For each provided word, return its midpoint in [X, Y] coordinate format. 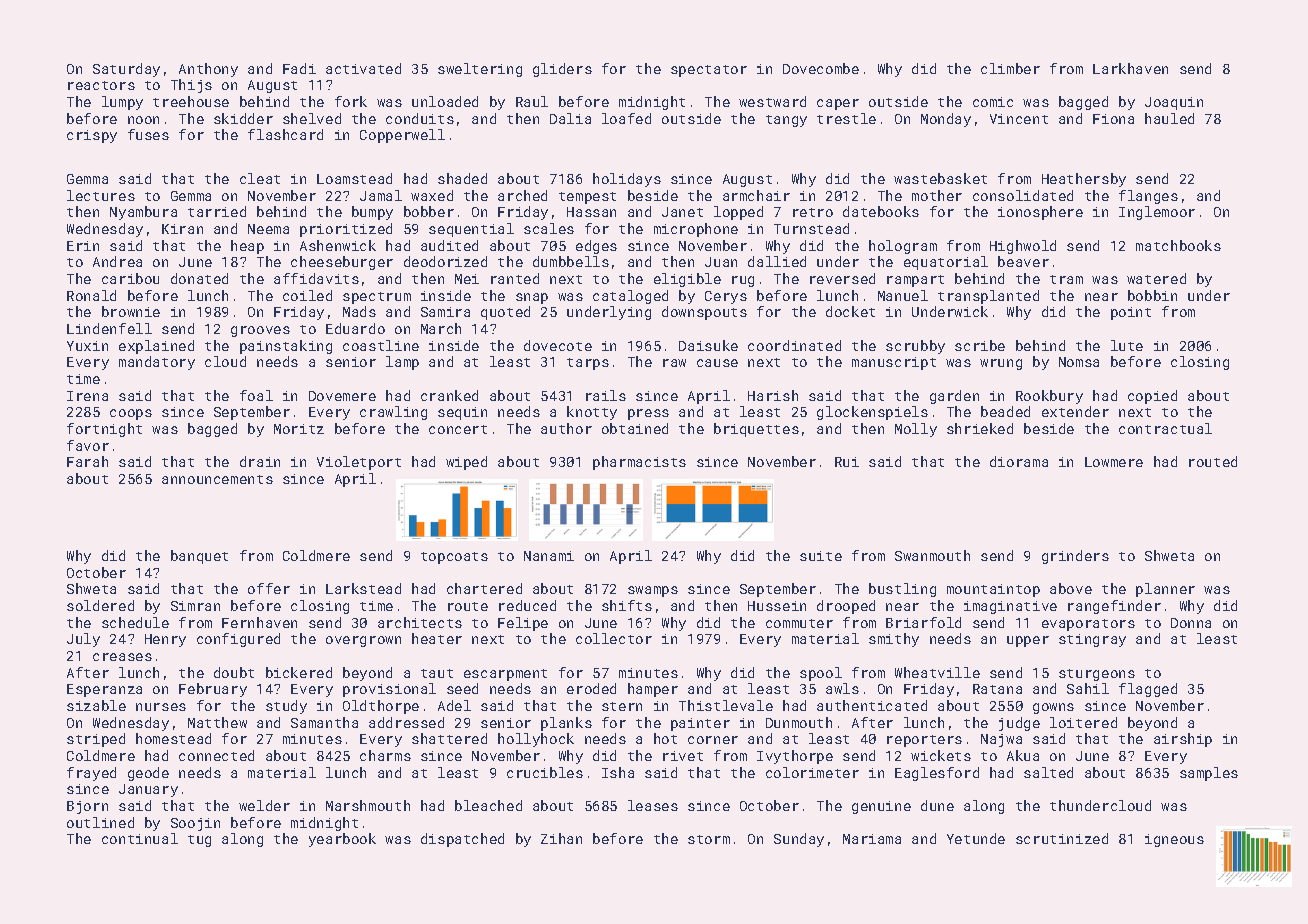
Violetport [359, 463]
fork [351, 101]
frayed [91, 774]
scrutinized [1062, 838]
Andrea [117, 261]
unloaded [445, 101]
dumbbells [571, 261]
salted [1048, 772]
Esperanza [104, 690]
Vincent [1019, 119]
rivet [683, 756]
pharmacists [639, 463]
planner [1165, 590]
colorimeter [812, 772]
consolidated [1023, 195]
